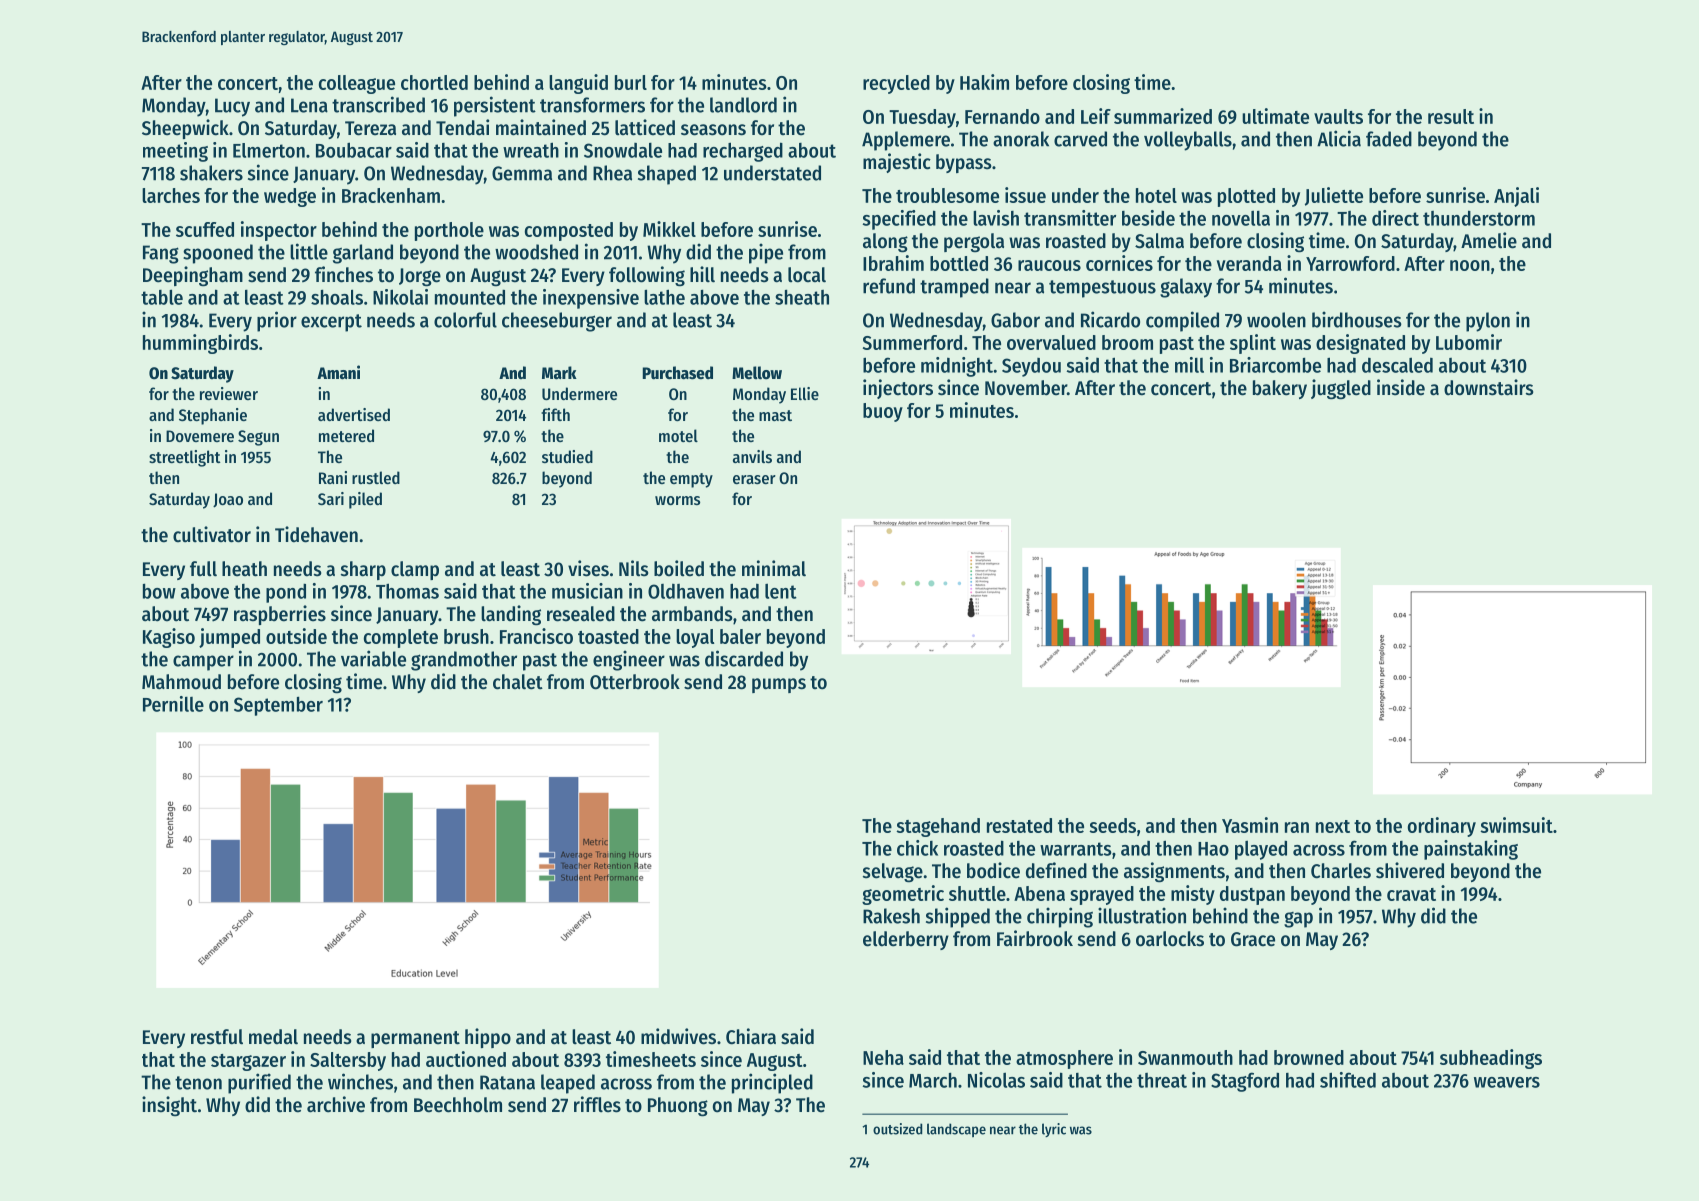 Image resolution: width=1699 pixels, height=1201 pixels. What do you see at coordinates (984, 82) in the page?
I see `Hakim` at bounding box center [984, 82].
